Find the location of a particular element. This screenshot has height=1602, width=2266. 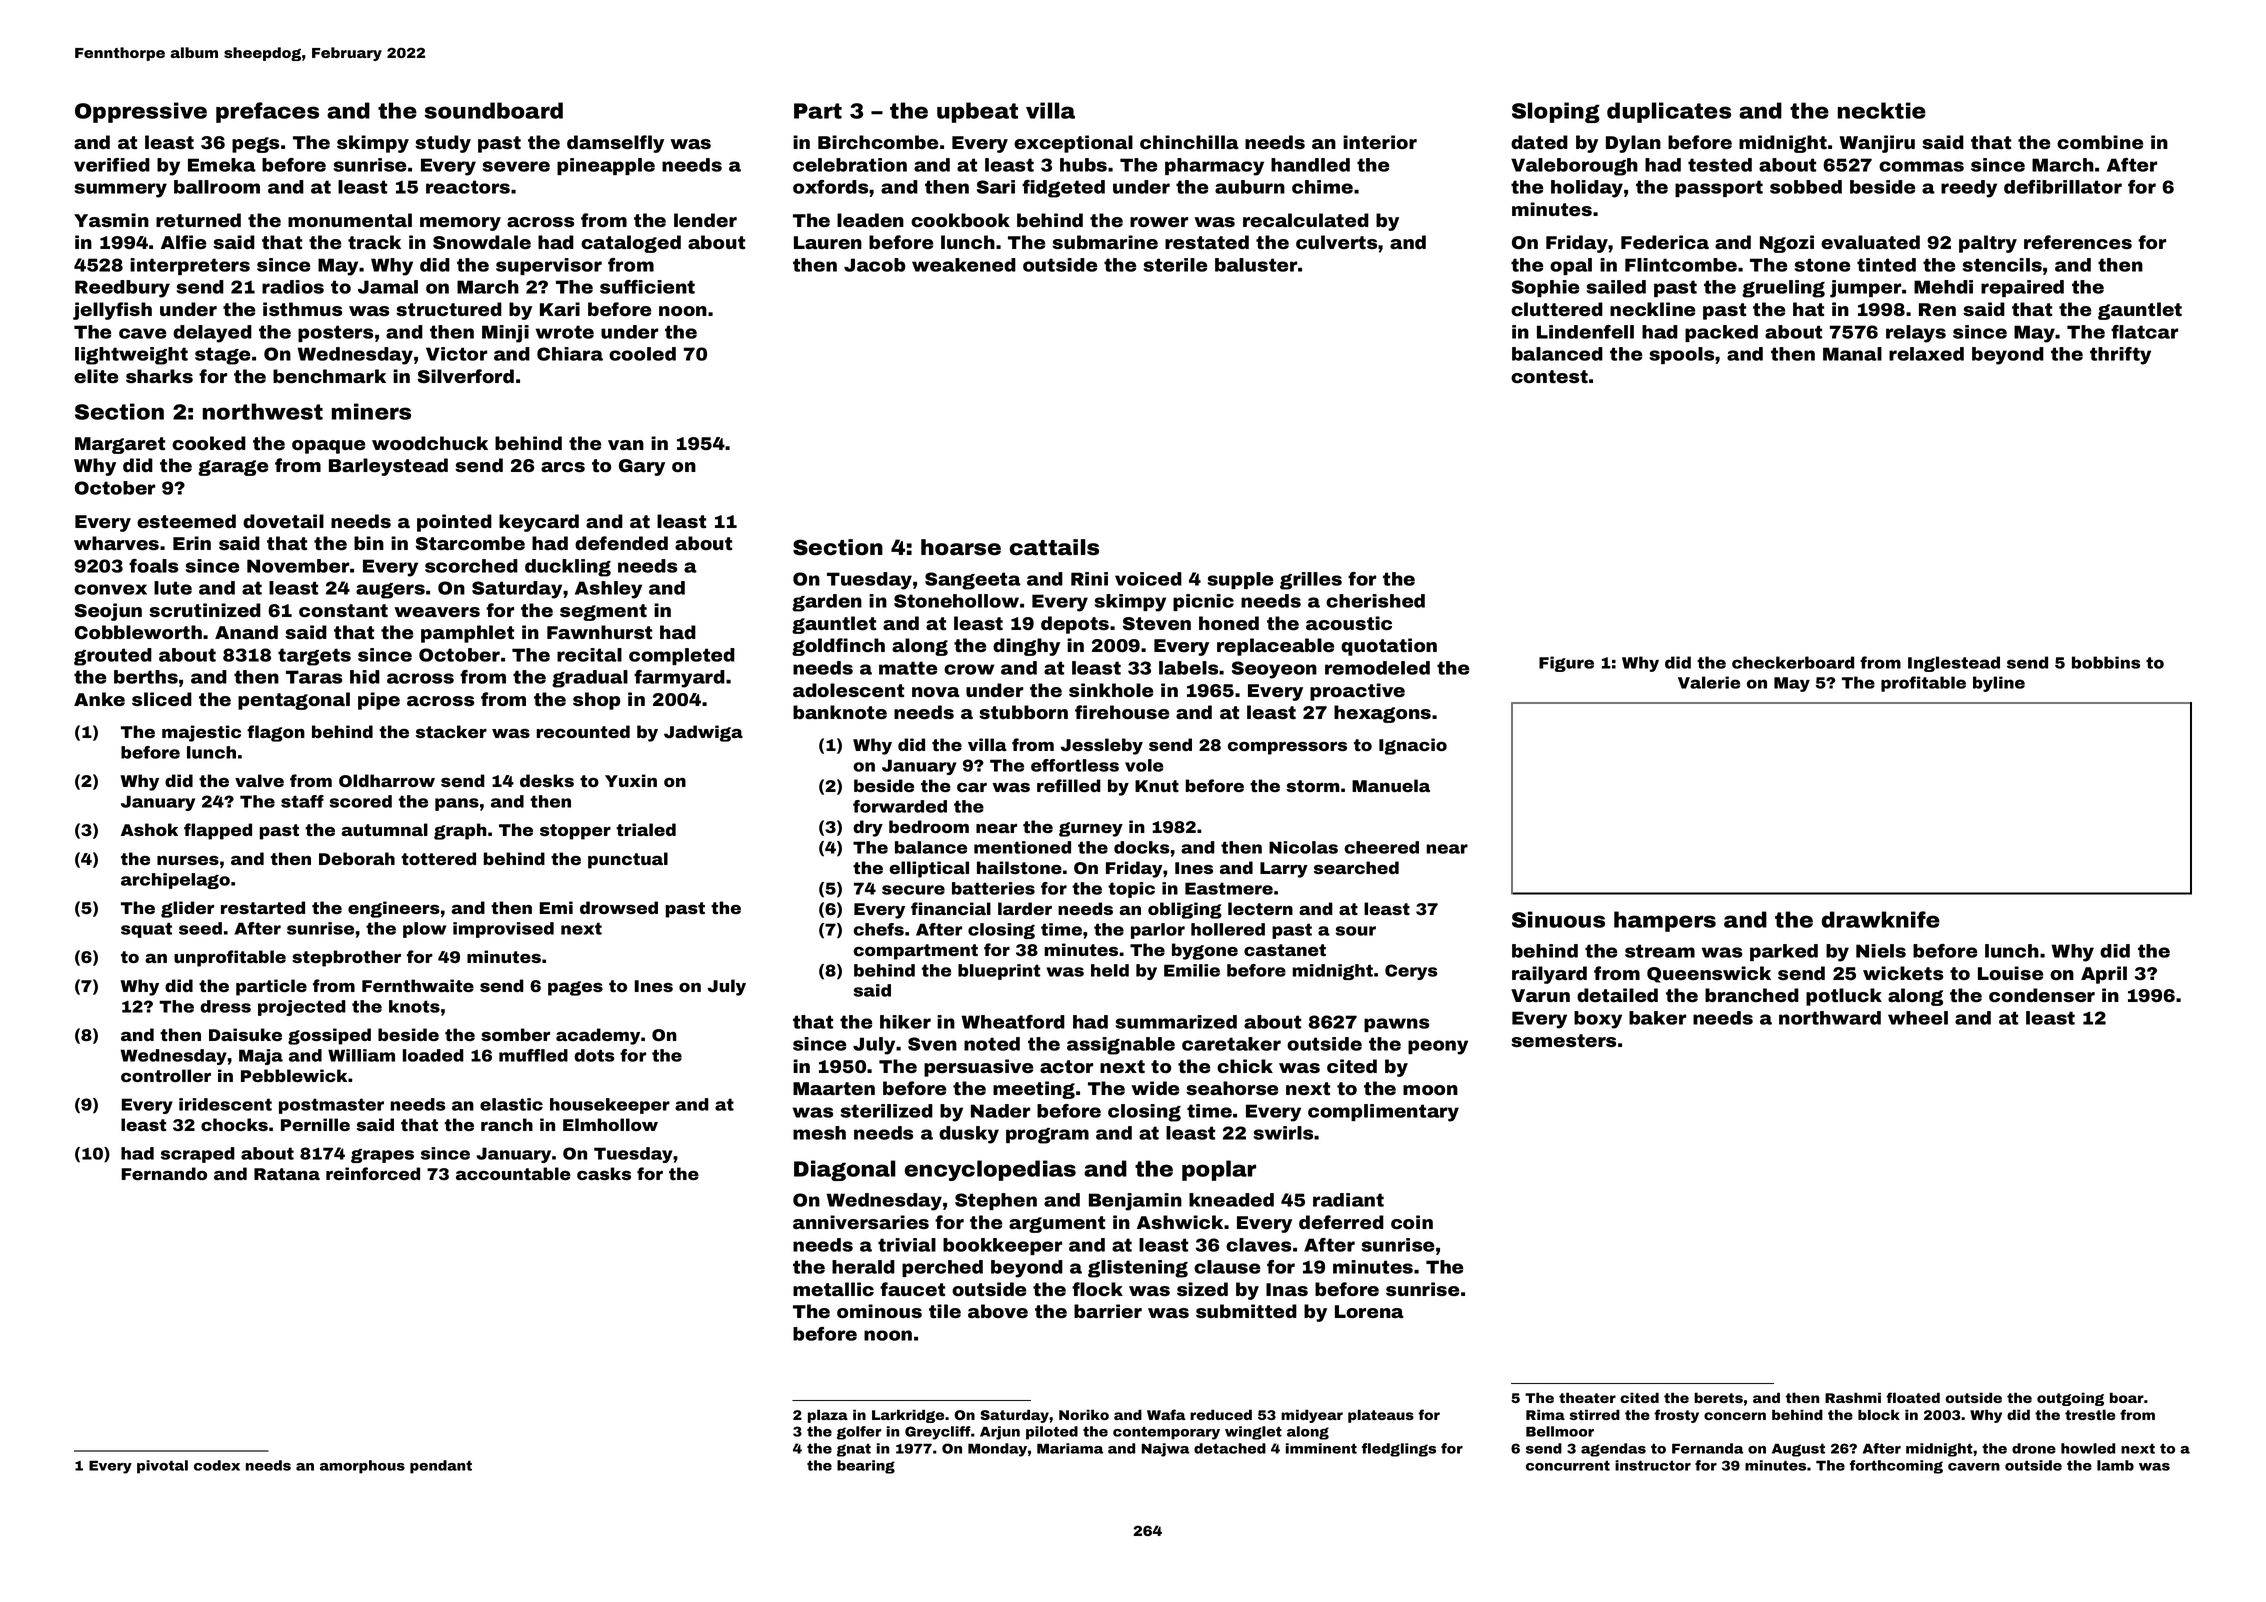

hoarse is located at coordinates (961, 547).
